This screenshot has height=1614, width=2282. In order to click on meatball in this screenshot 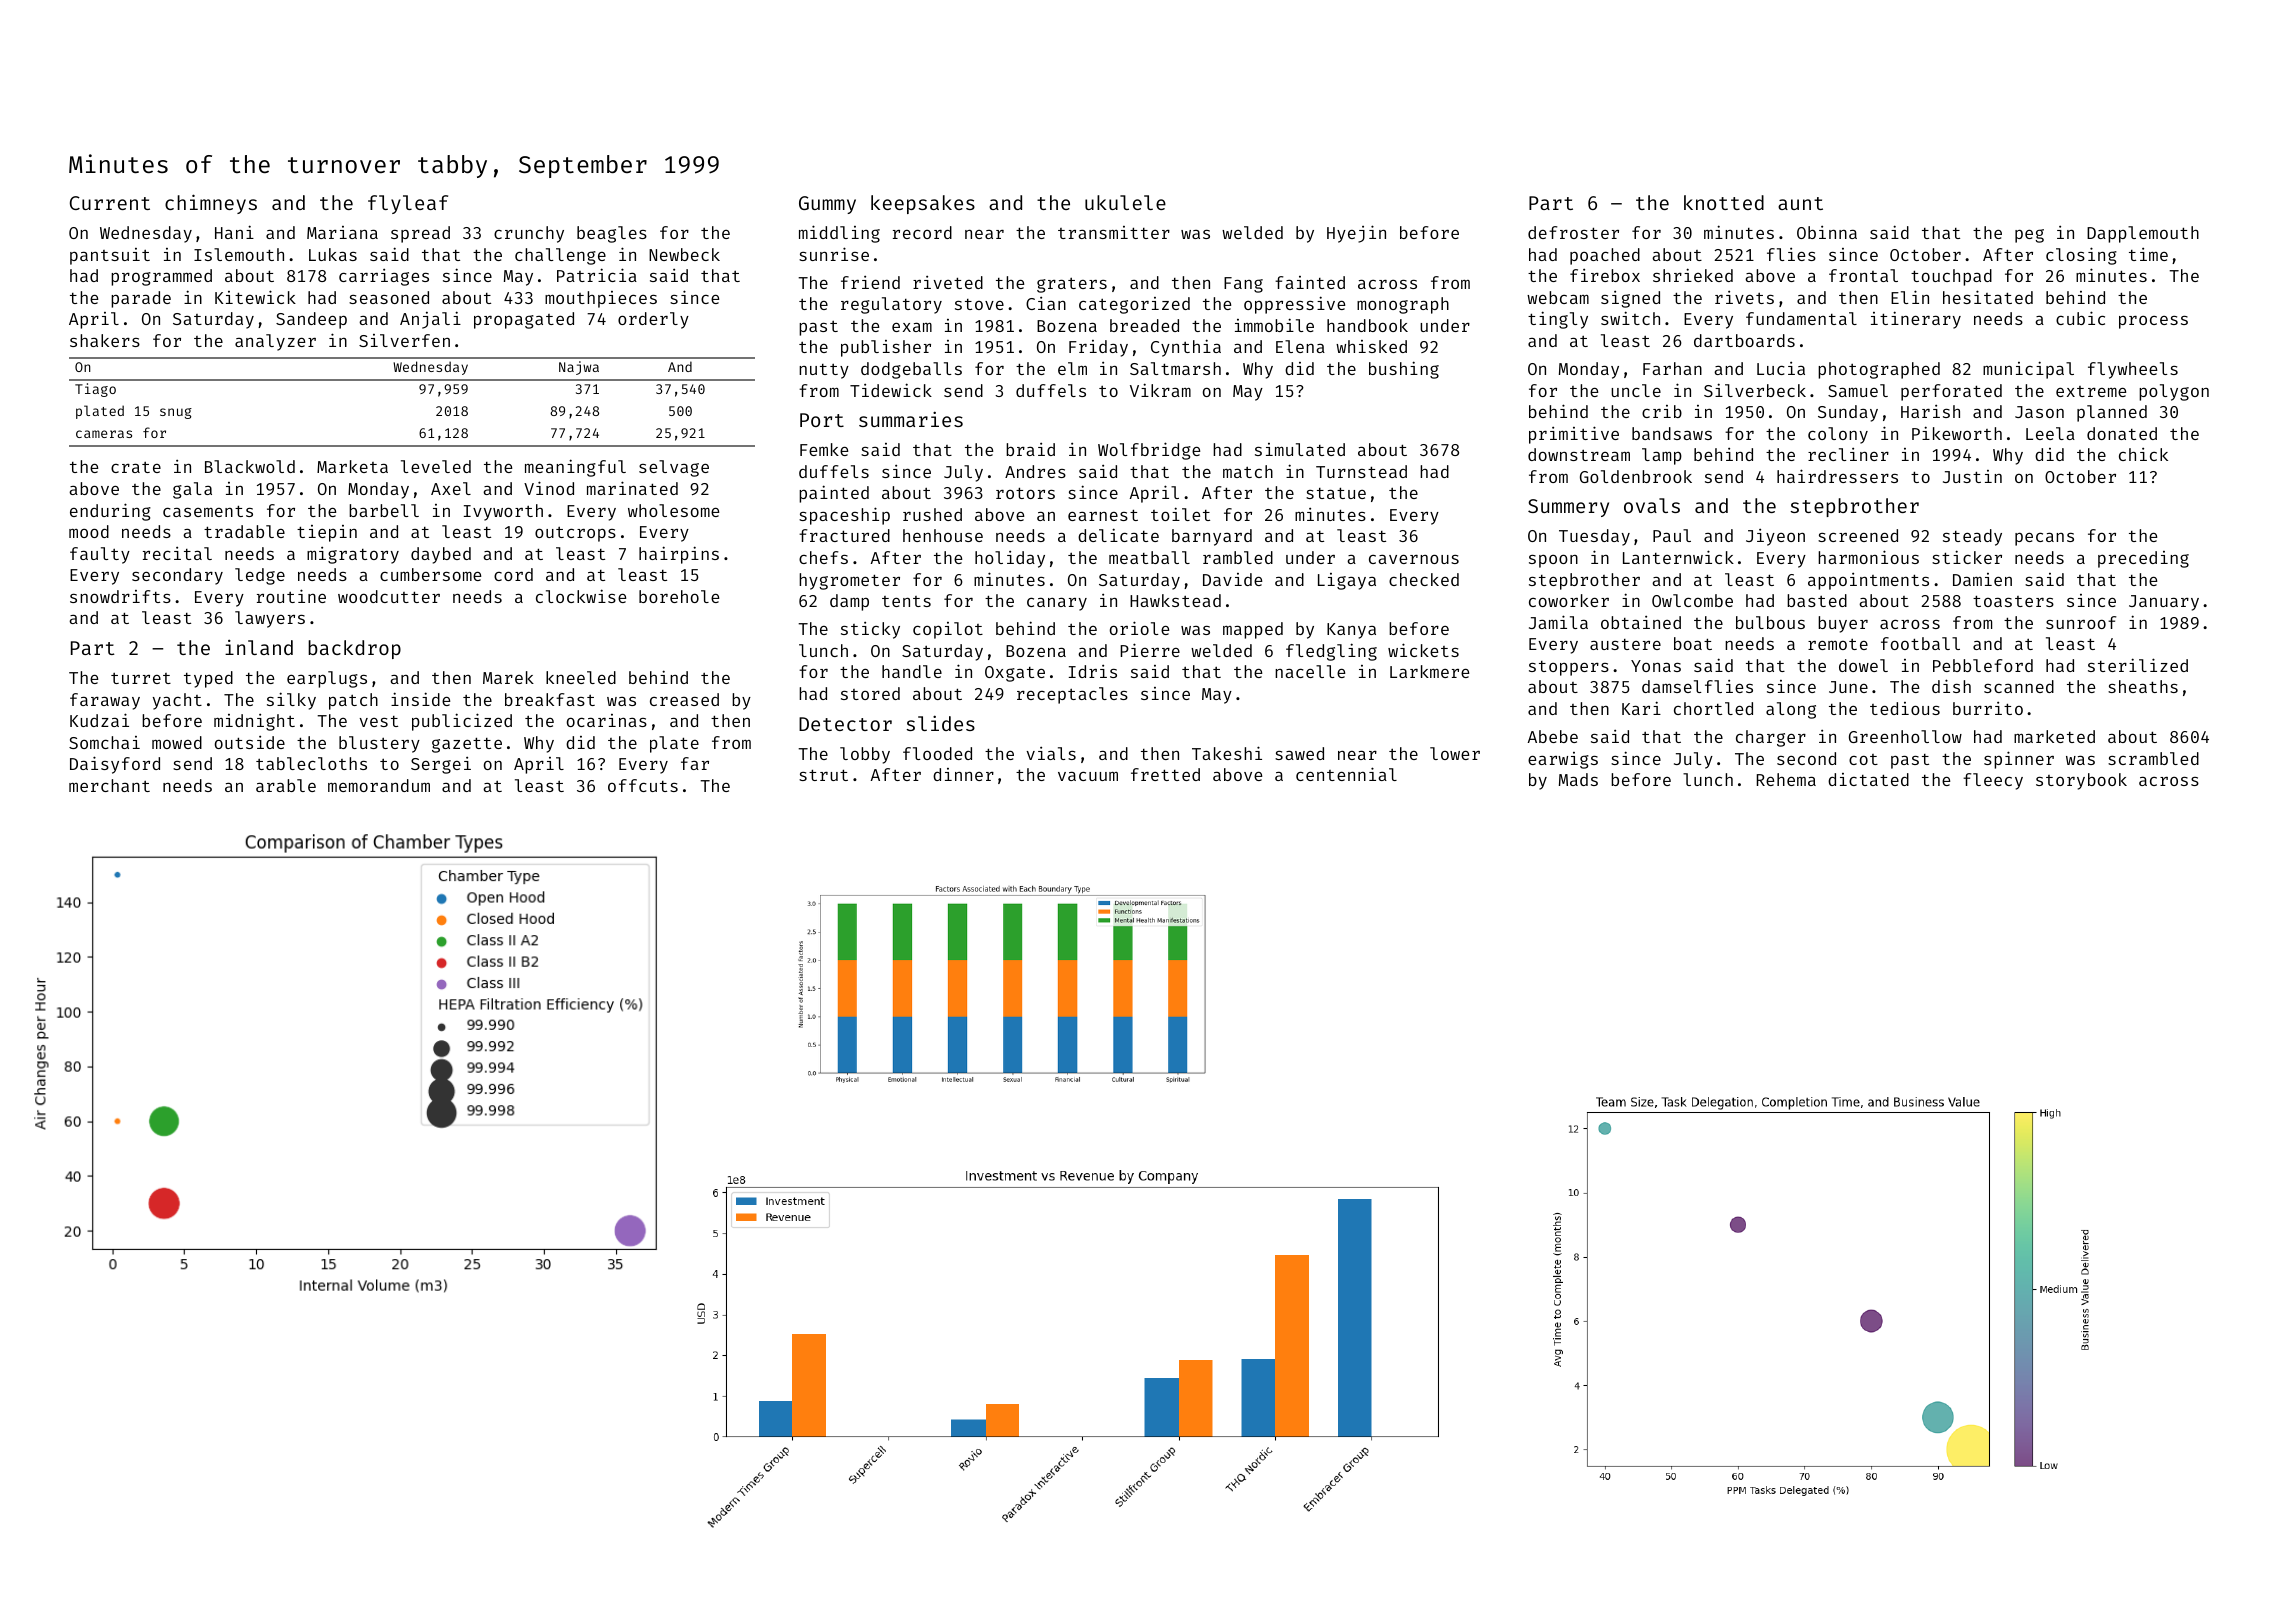, I will do `click(1149, 557)`.
